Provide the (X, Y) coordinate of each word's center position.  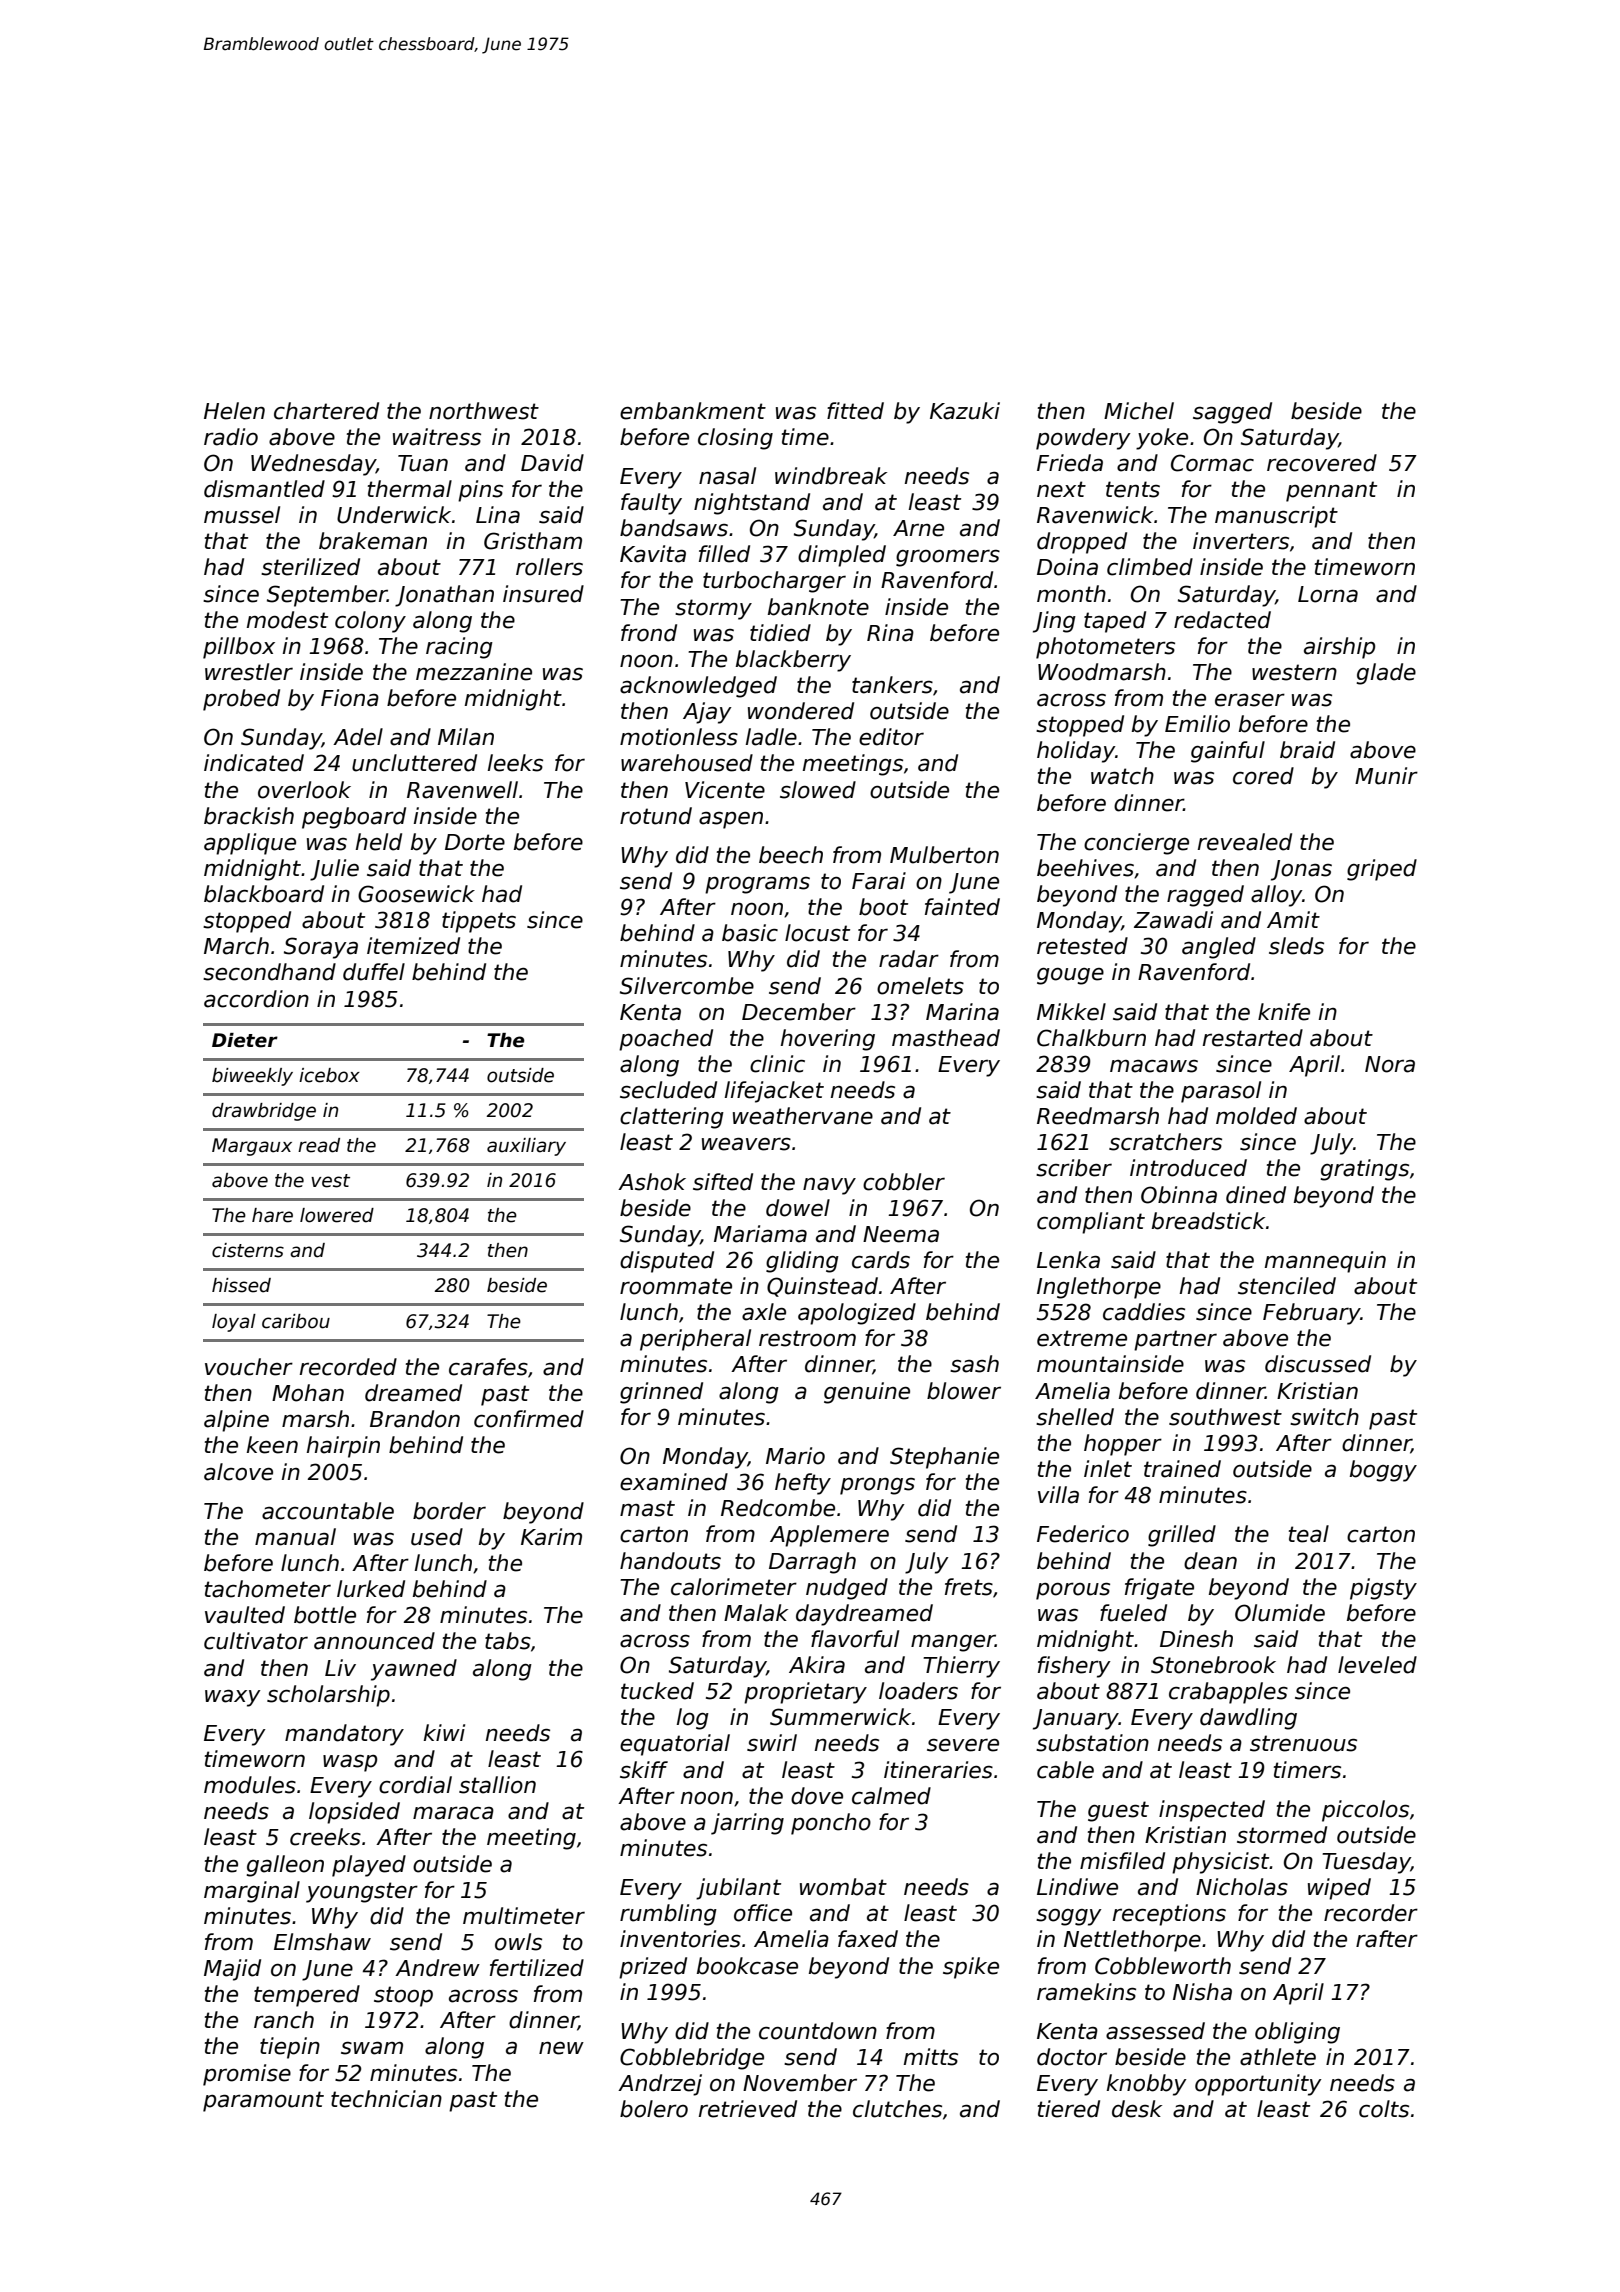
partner (1175, 1340)
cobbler (904, 1182)
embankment (693, 411)
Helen (234, 411)
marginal (252, 1892)
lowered (337, 1215)
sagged (1232, 413)
